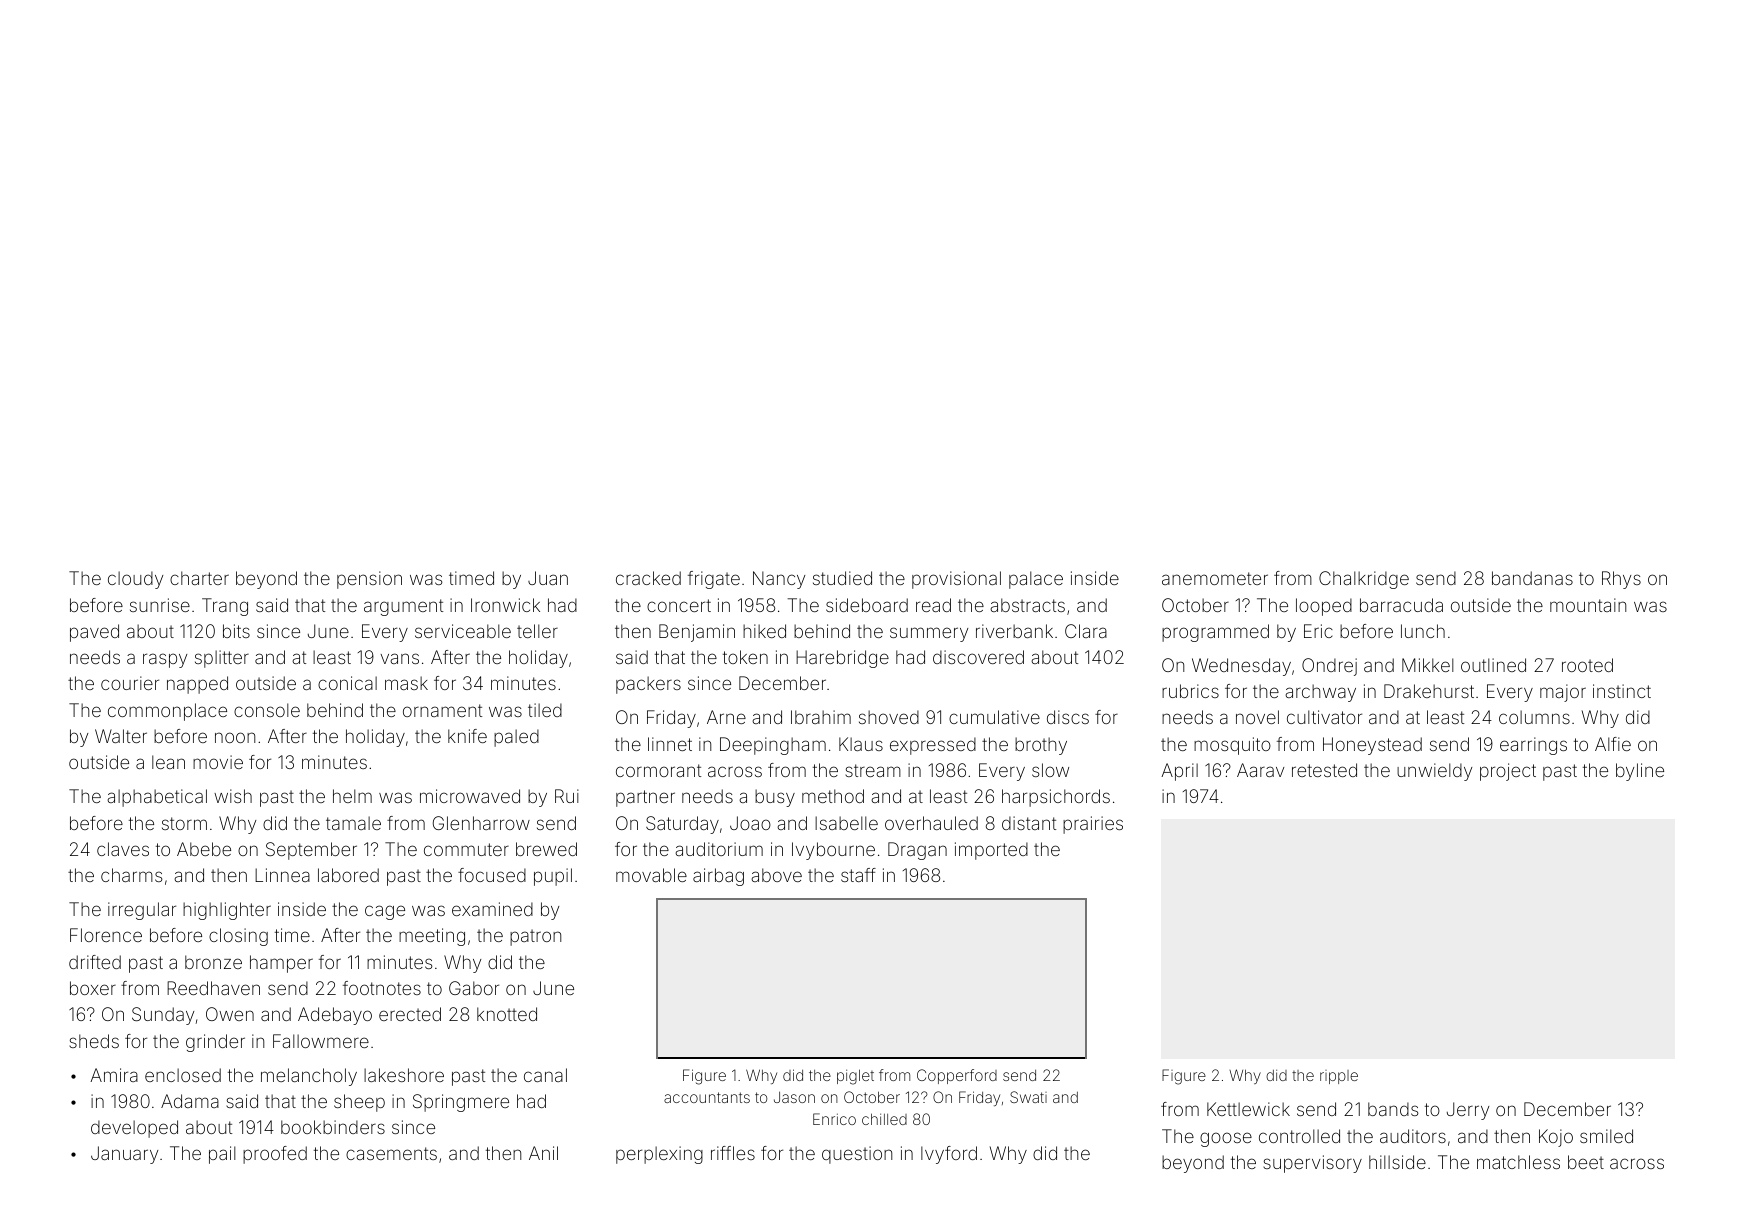 Image resolution: width=1743 pixels, height=1232 pixels. I want to click on closing, so click(238, 937).
